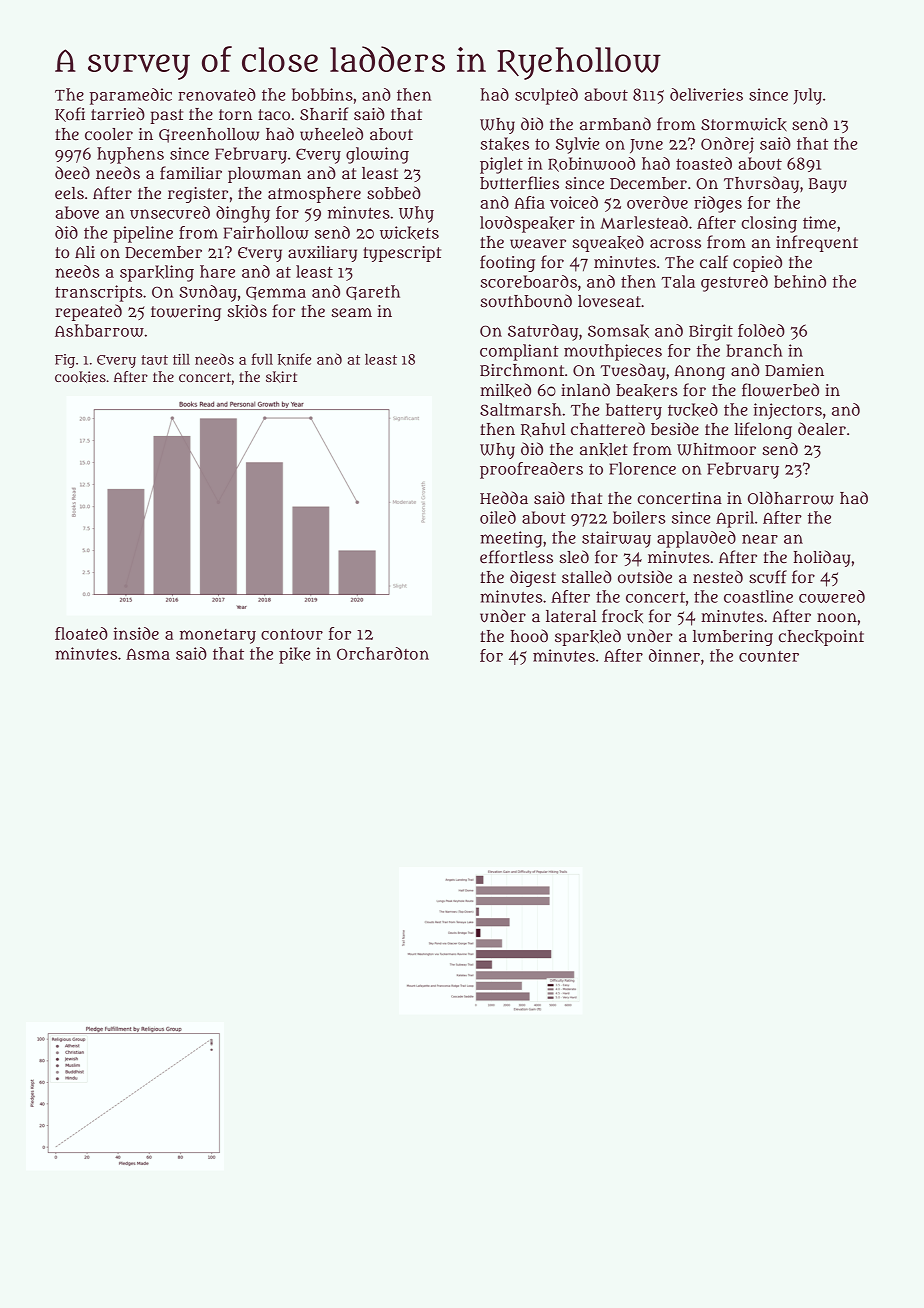  Describe the element at coordinates (99, 330) in the image. I see `Ashbarrow` at that location.
